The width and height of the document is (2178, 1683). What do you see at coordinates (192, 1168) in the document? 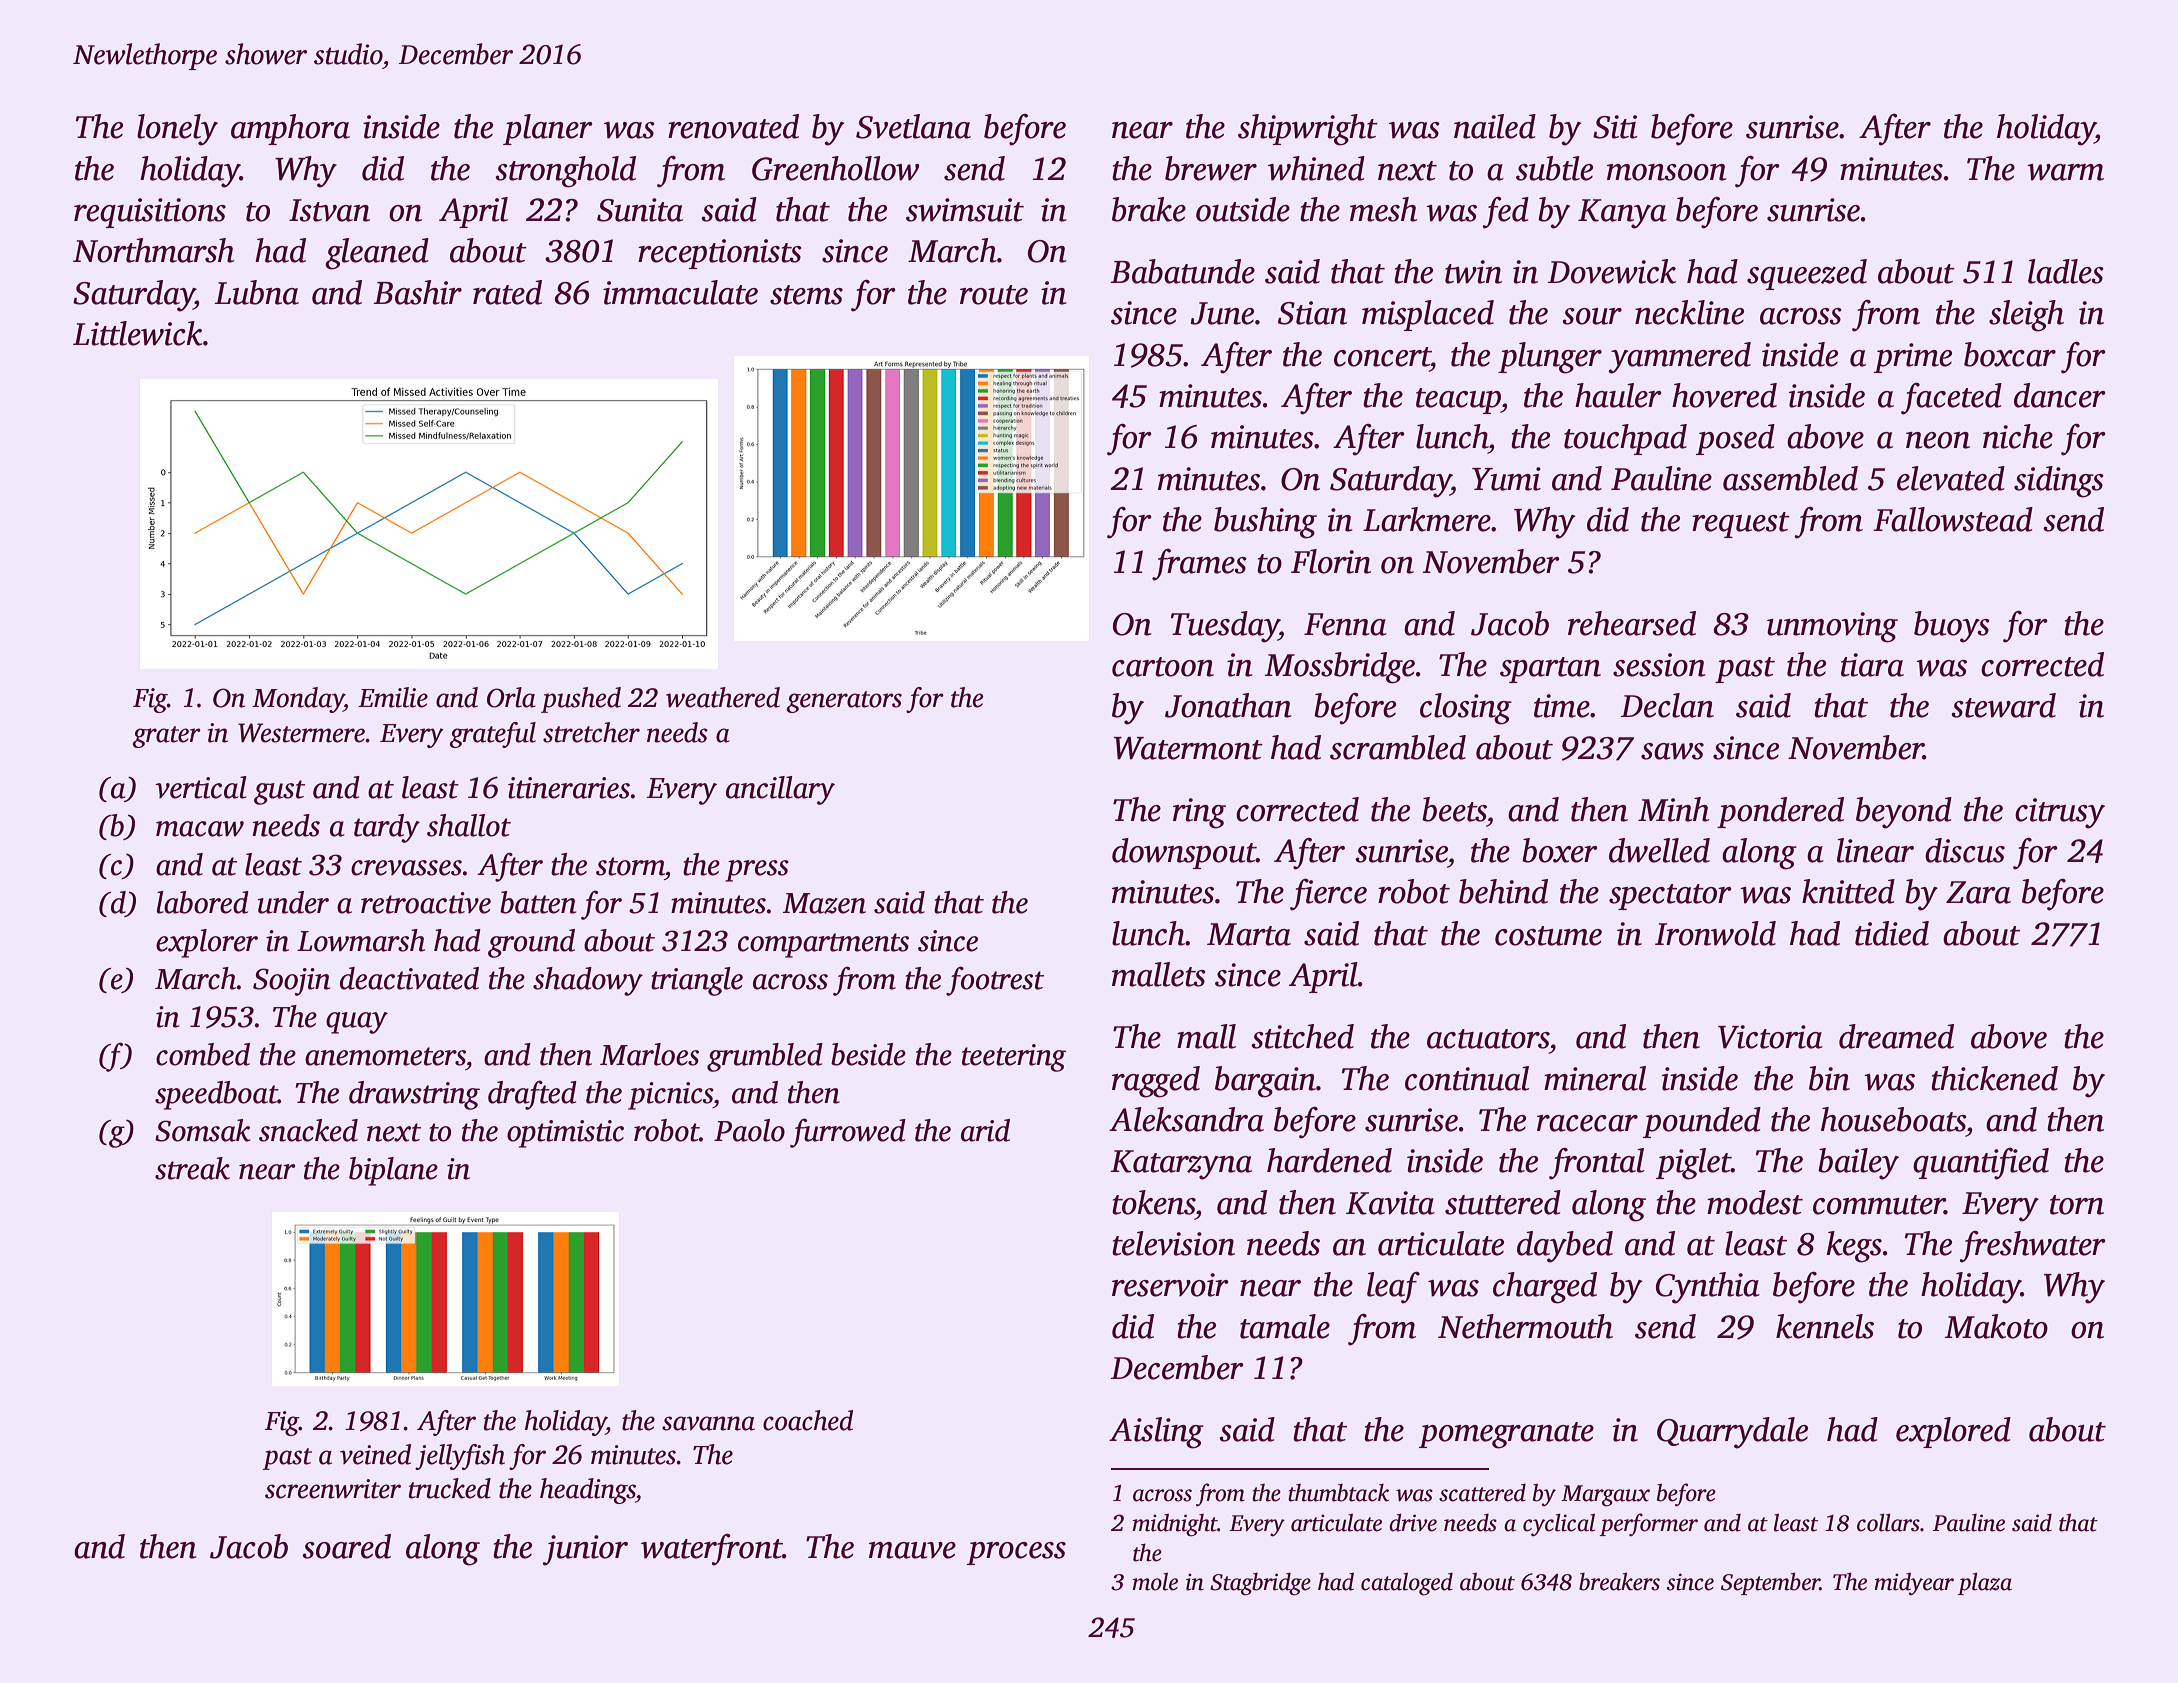
I see `streak` at bounding box center [192, 1168].
